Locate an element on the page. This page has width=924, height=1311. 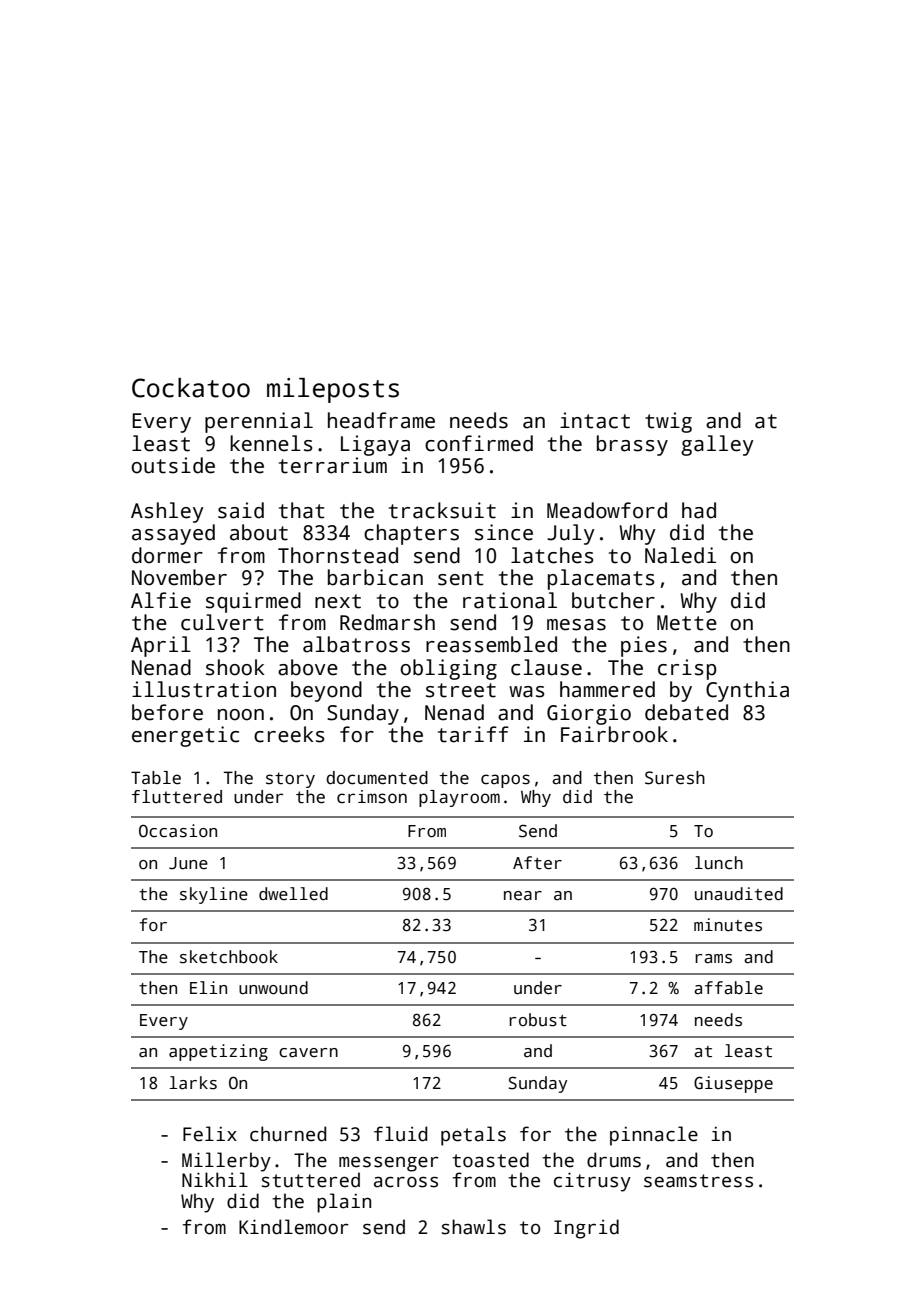
Ashley is located at coordinates (167, 512).
